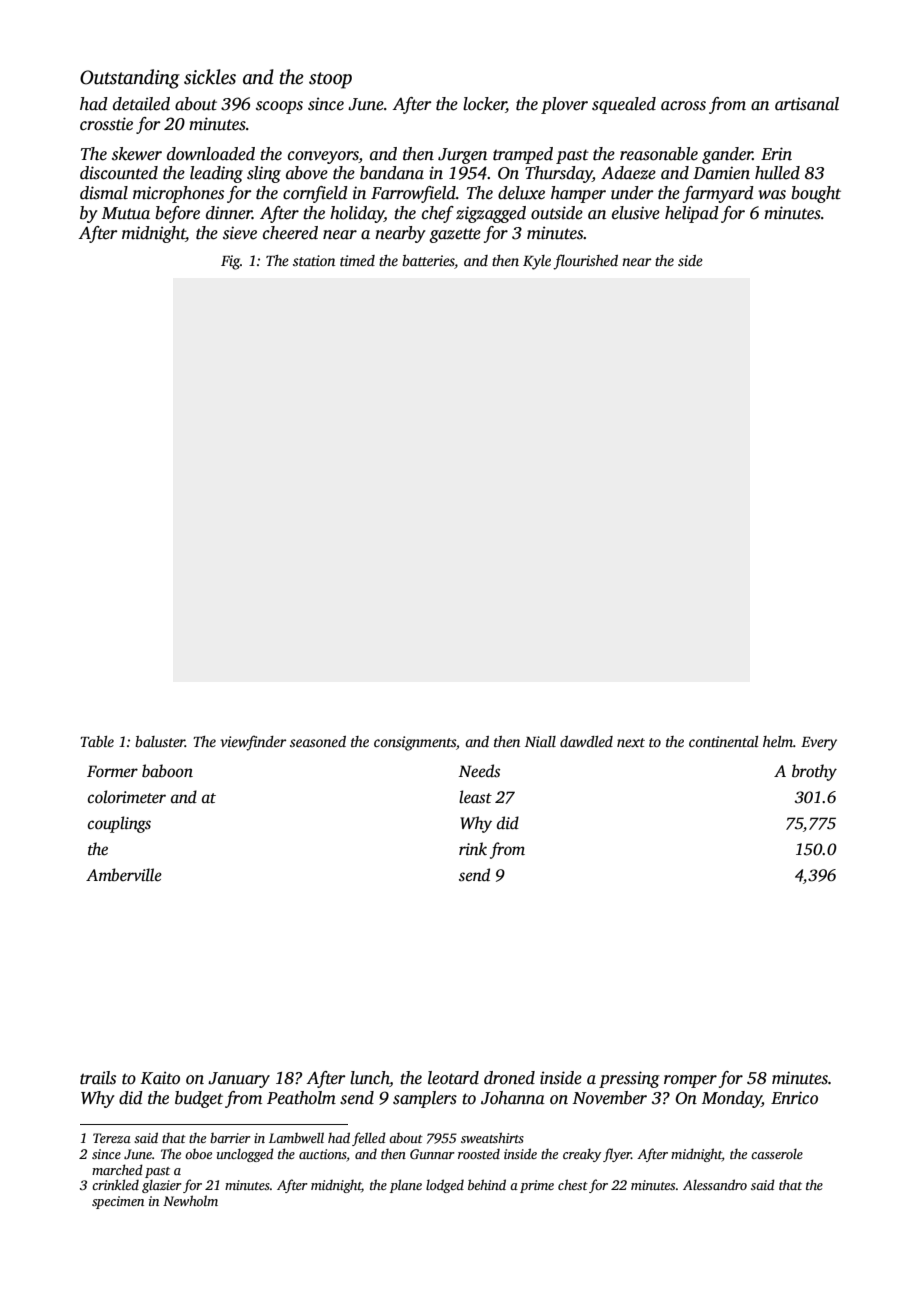  I want to click on chest, so click(573, 1184).
